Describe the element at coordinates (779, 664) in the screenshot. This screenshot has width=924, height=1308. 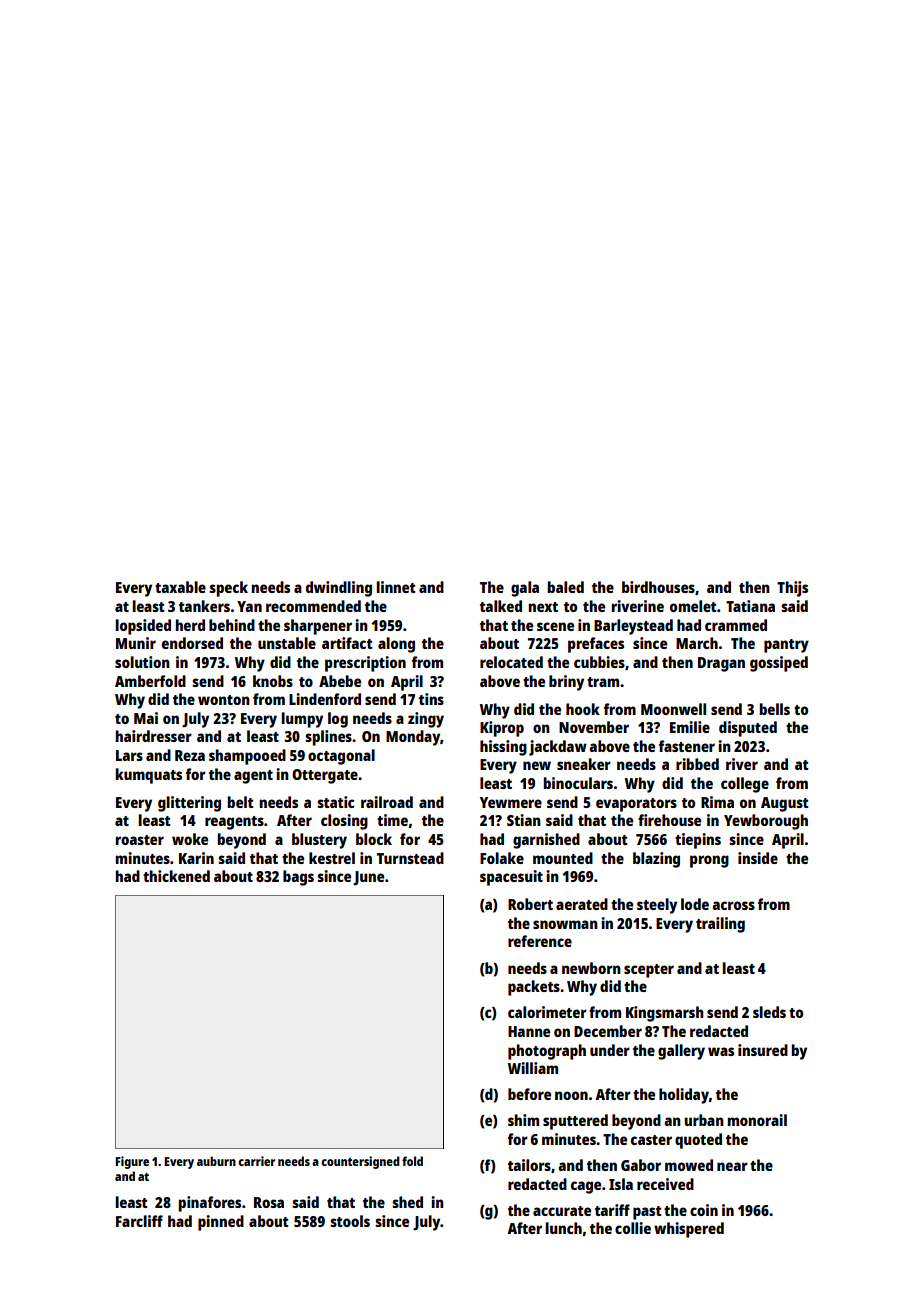
I see `gossiped` at that location.
